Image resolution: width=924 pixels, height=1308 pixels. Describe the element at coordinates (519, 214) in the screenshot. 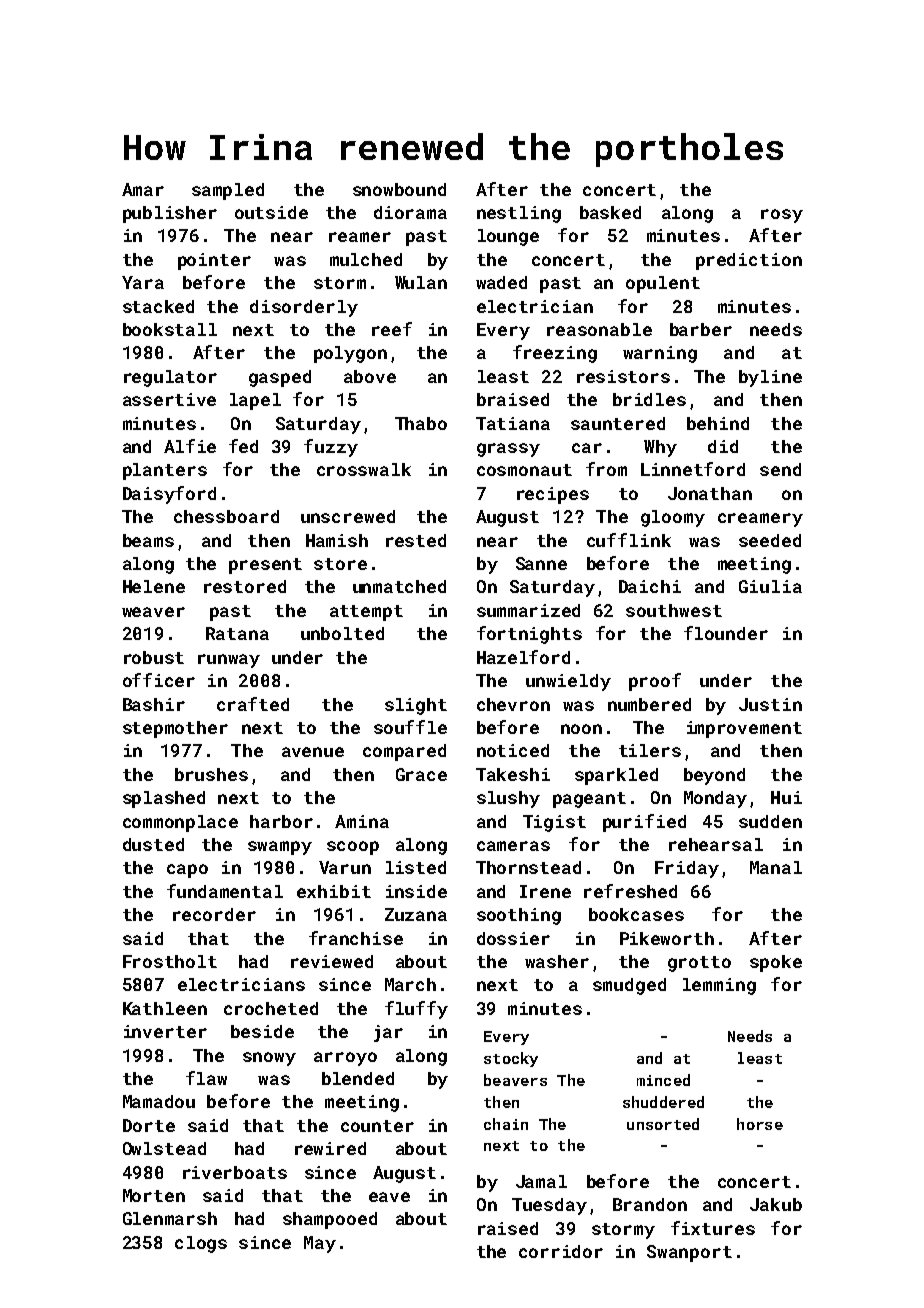

I see `nestling` at that location.
